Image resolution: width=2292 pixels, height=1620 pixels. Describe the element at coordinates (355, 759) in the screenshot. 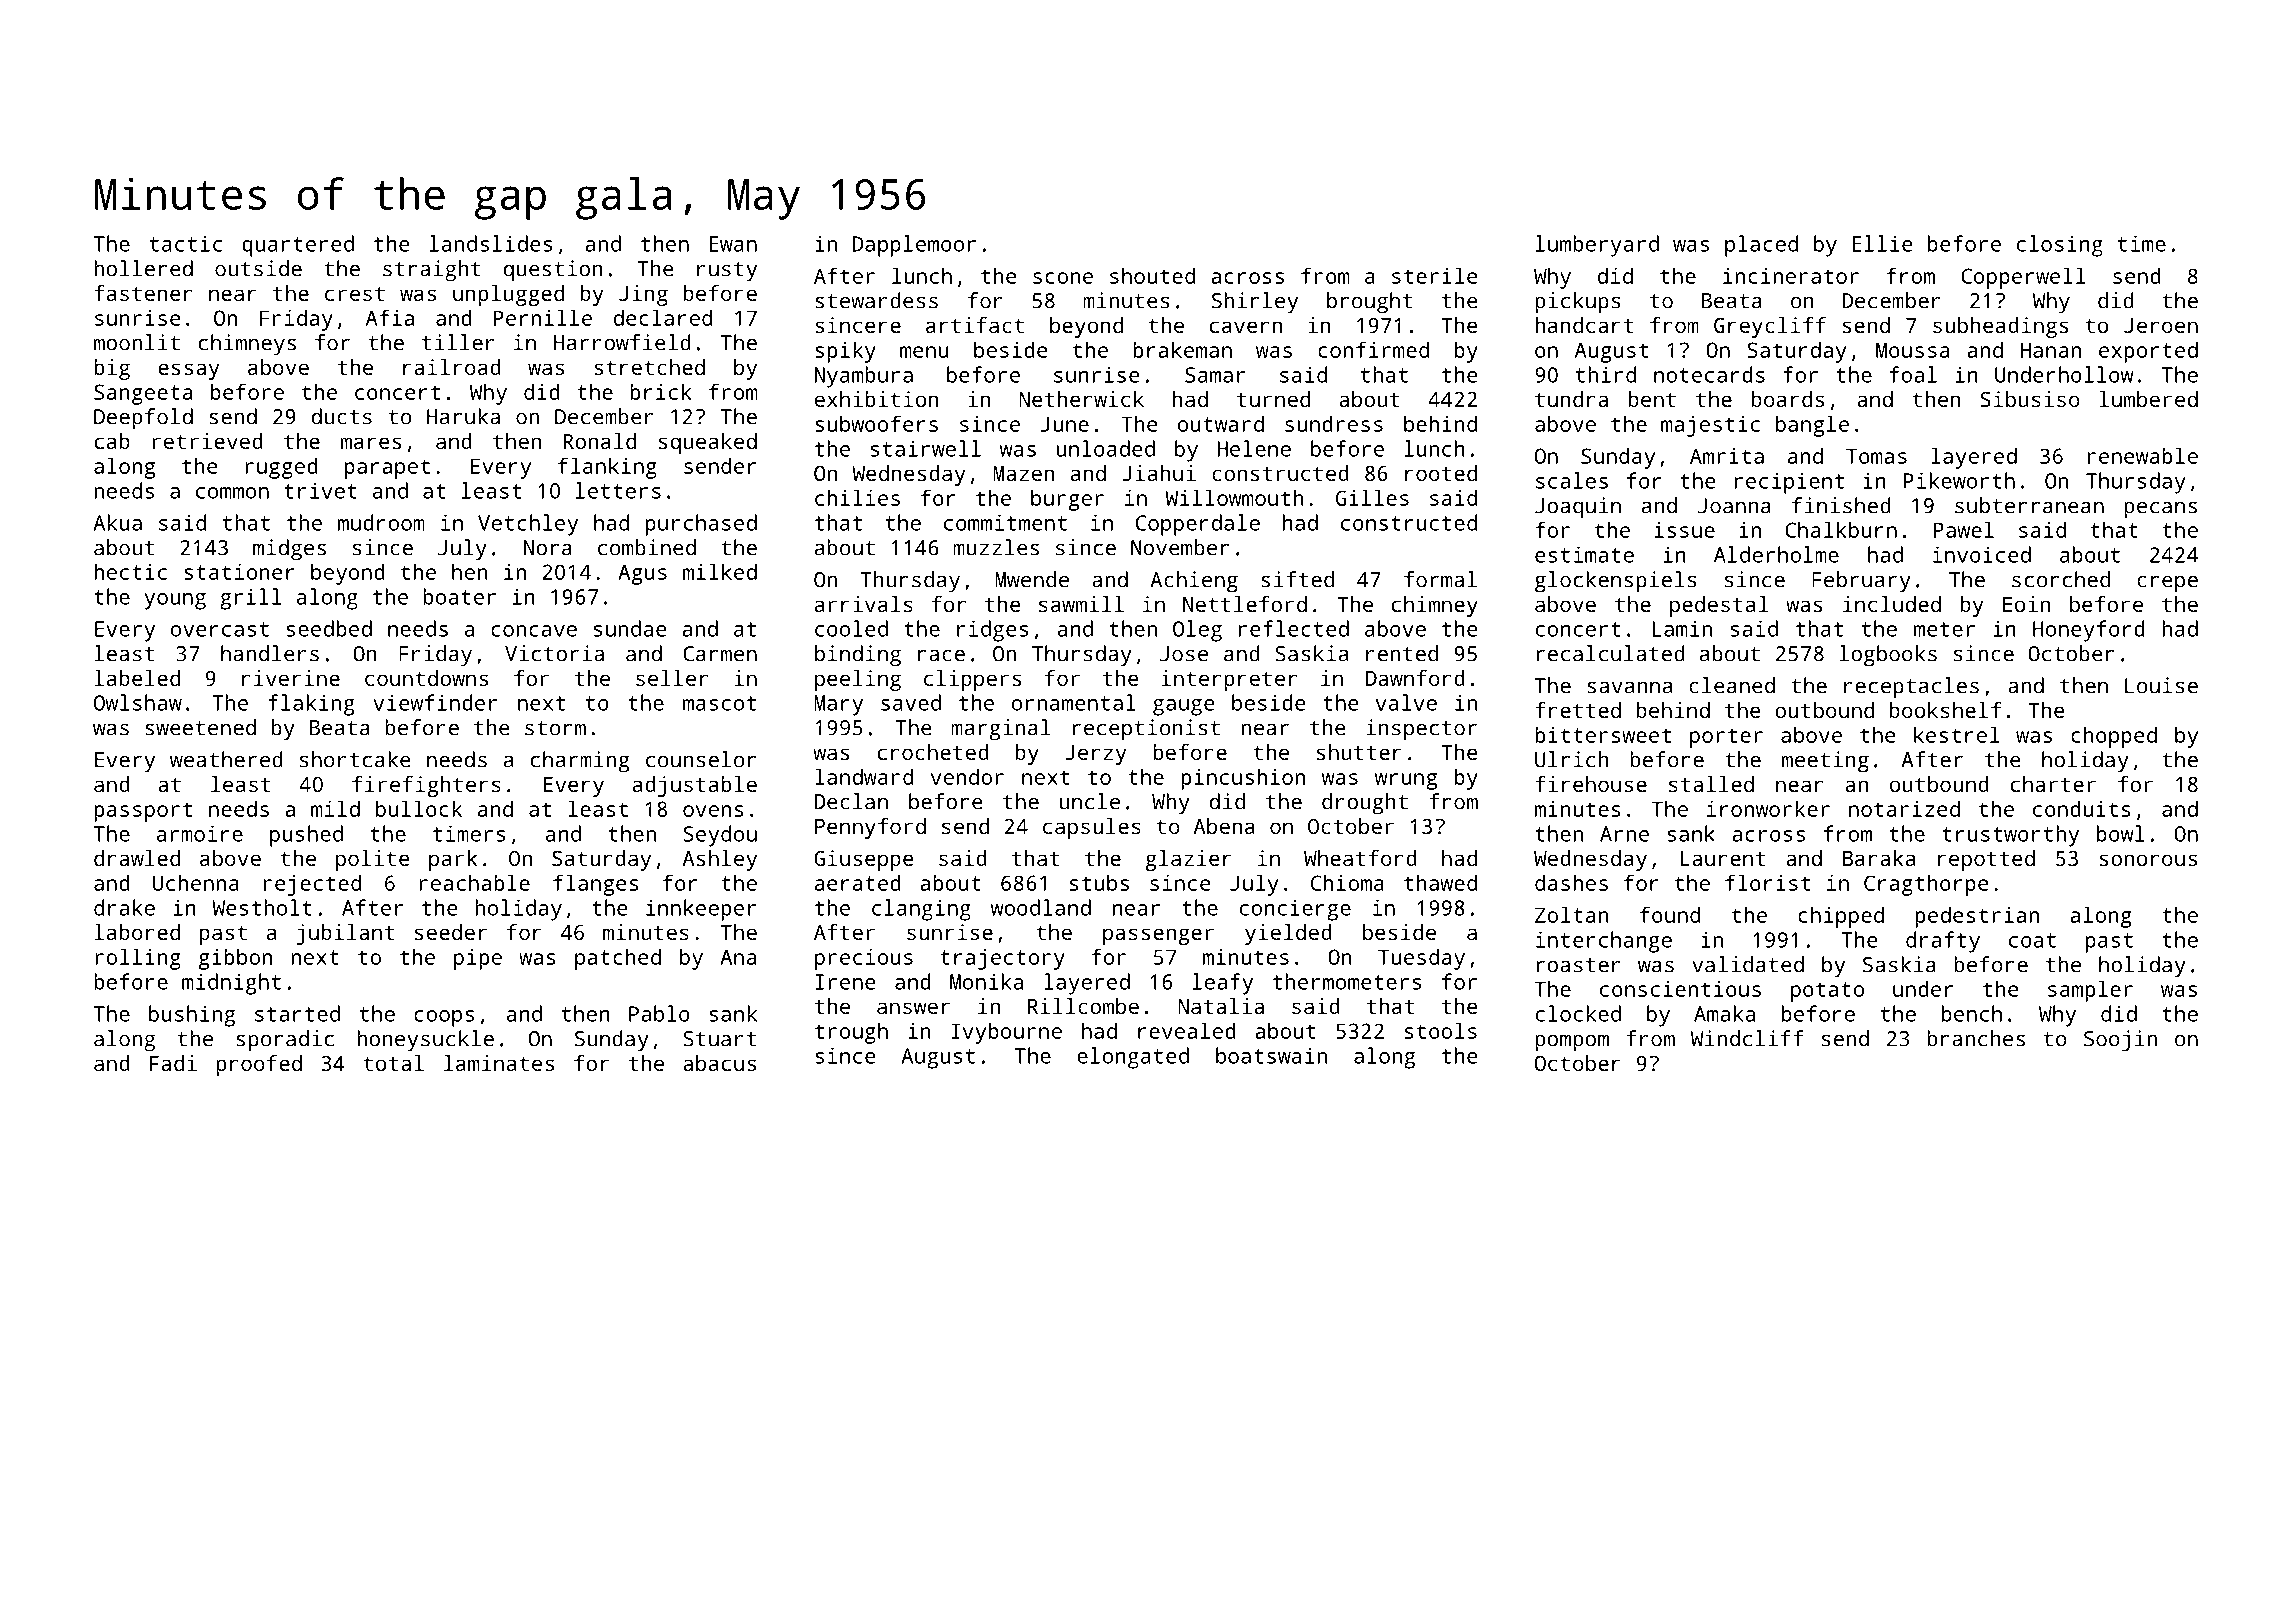

I see `shortcake` at that location.
